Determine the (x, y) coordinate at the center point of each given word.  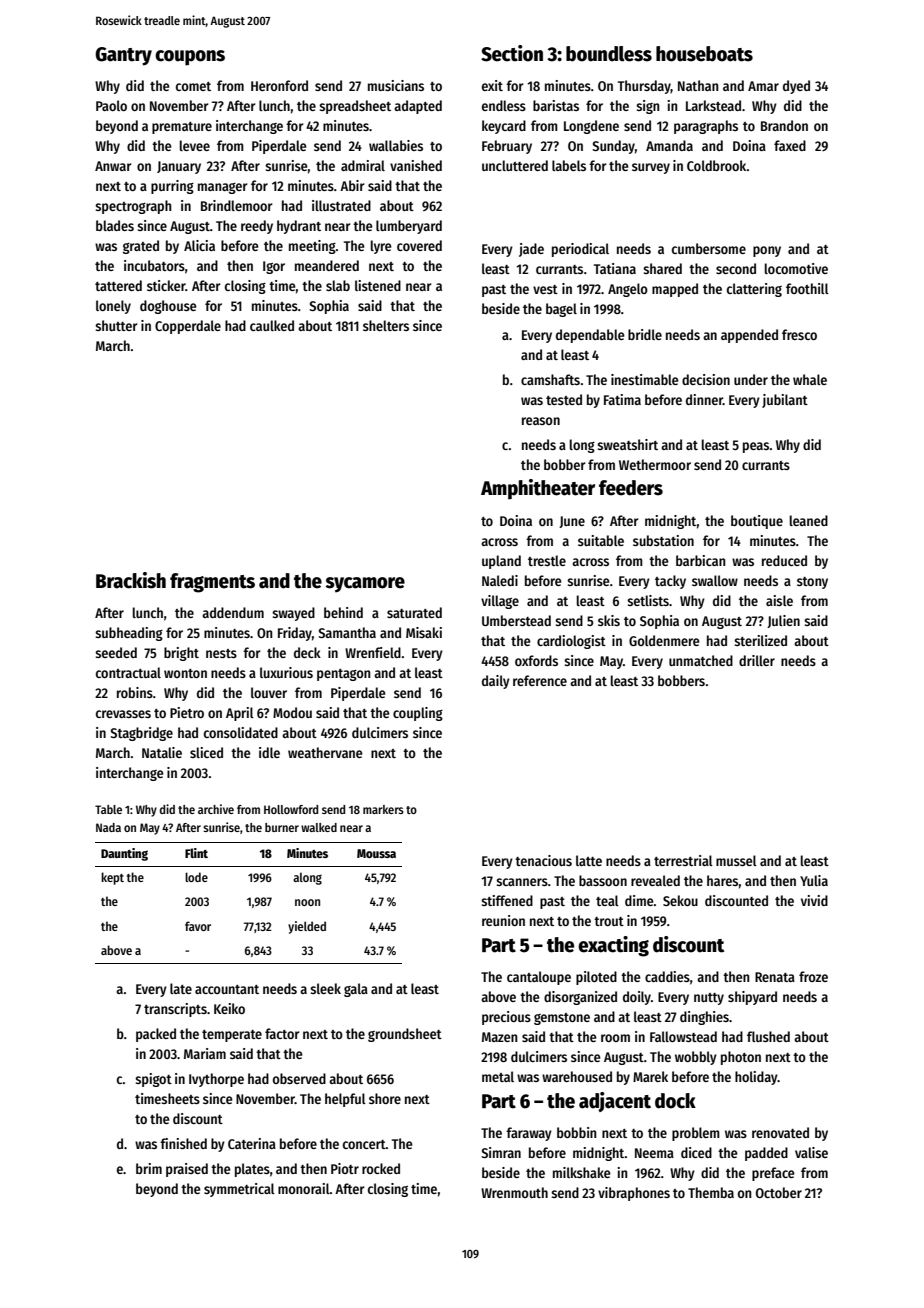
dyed (796, 87)
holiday (756, 1078)
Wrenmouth (514, 1192)
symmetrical (239, 1190)
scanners (522, 882)
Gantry (123, 56)
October (779, 1192)
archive (216, 809)
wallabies (396, 145)
